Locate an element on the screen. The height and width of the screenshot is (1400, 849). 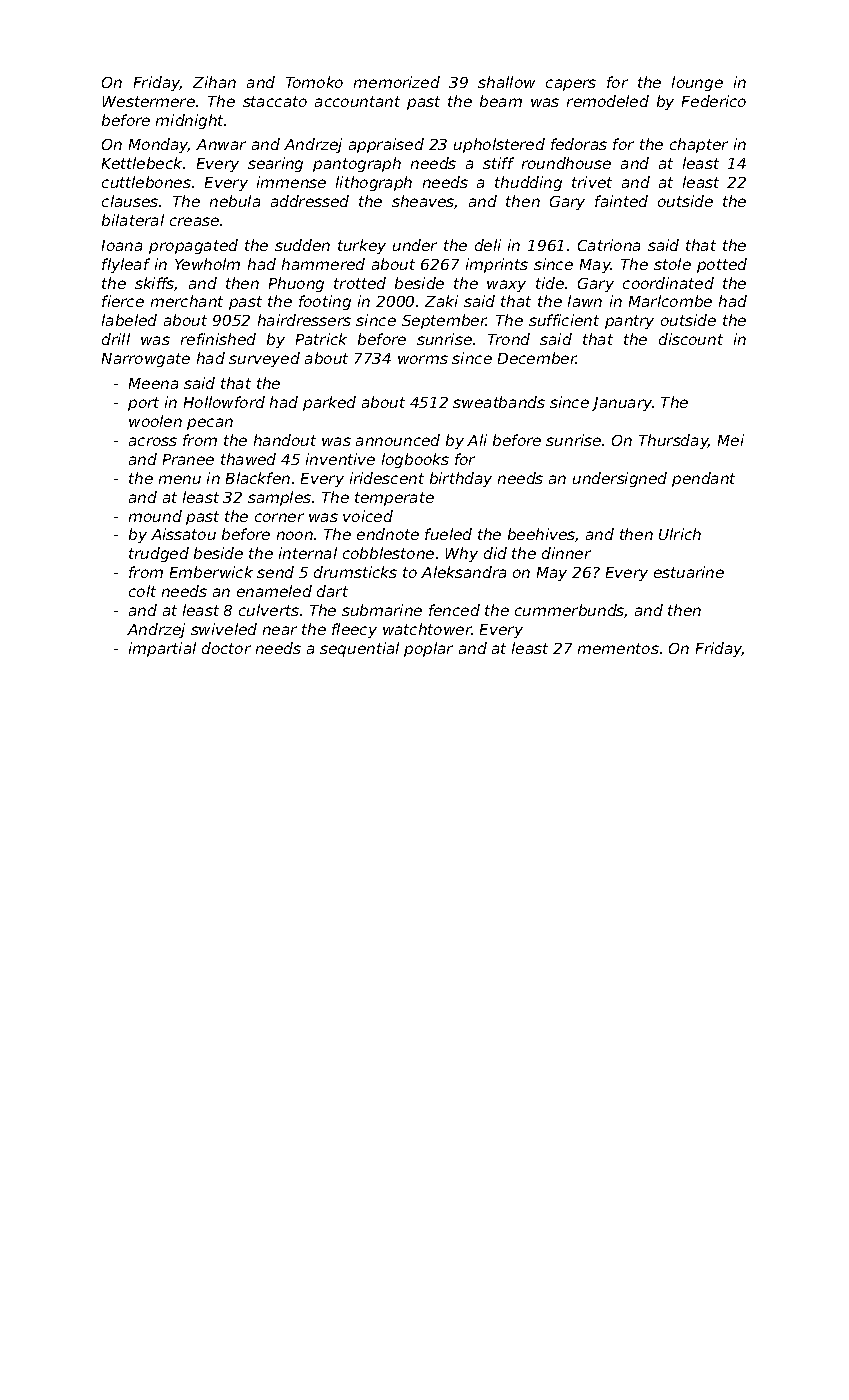
flyleaf is located at coordinates (126, 265).
